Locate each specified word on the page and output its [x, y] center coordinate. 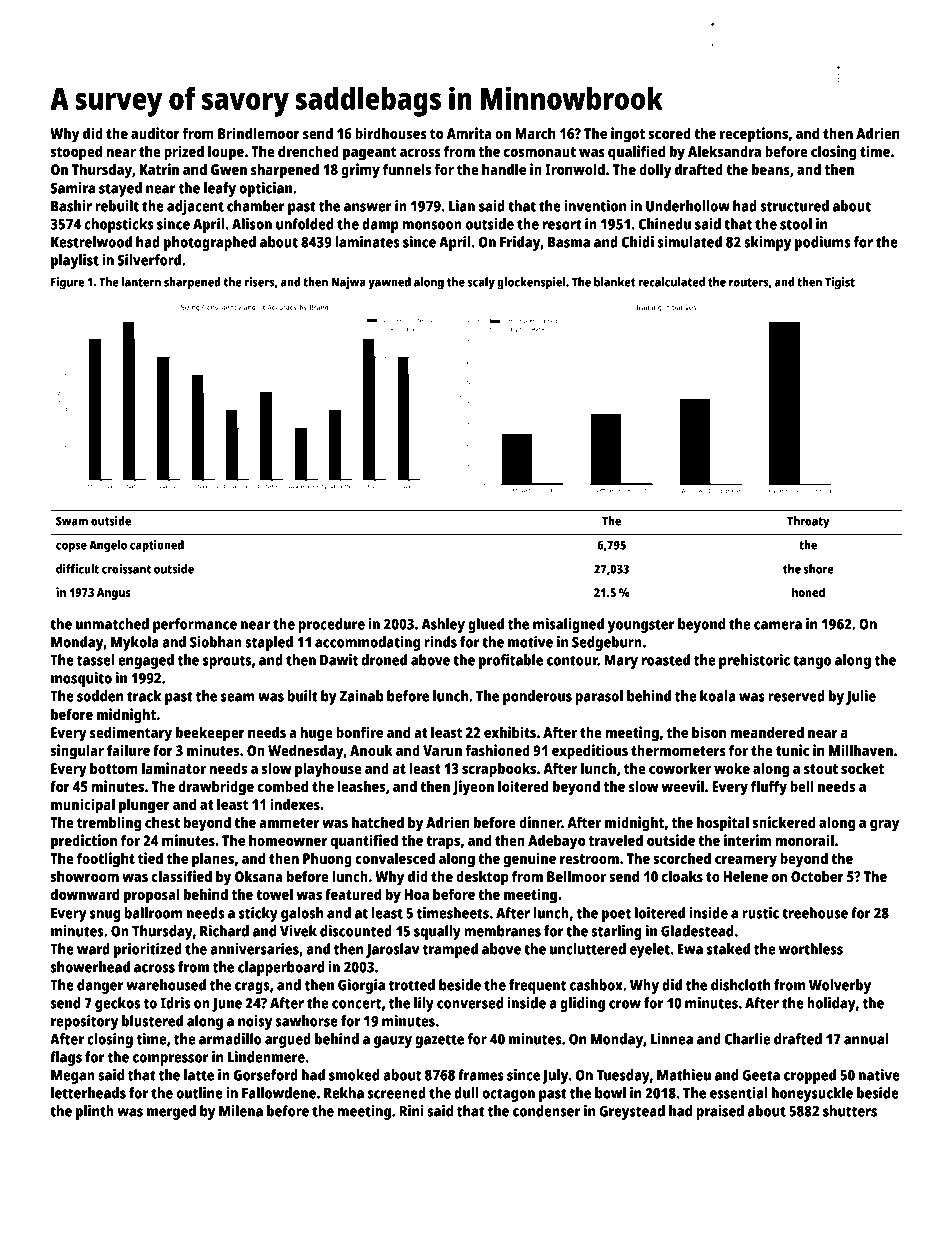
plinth [95, 1112]
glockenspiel [531, 283]
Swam [72, 521]
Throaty [808, 522]
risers [259, 282]
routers [748, 282]
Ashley [443, 625]
